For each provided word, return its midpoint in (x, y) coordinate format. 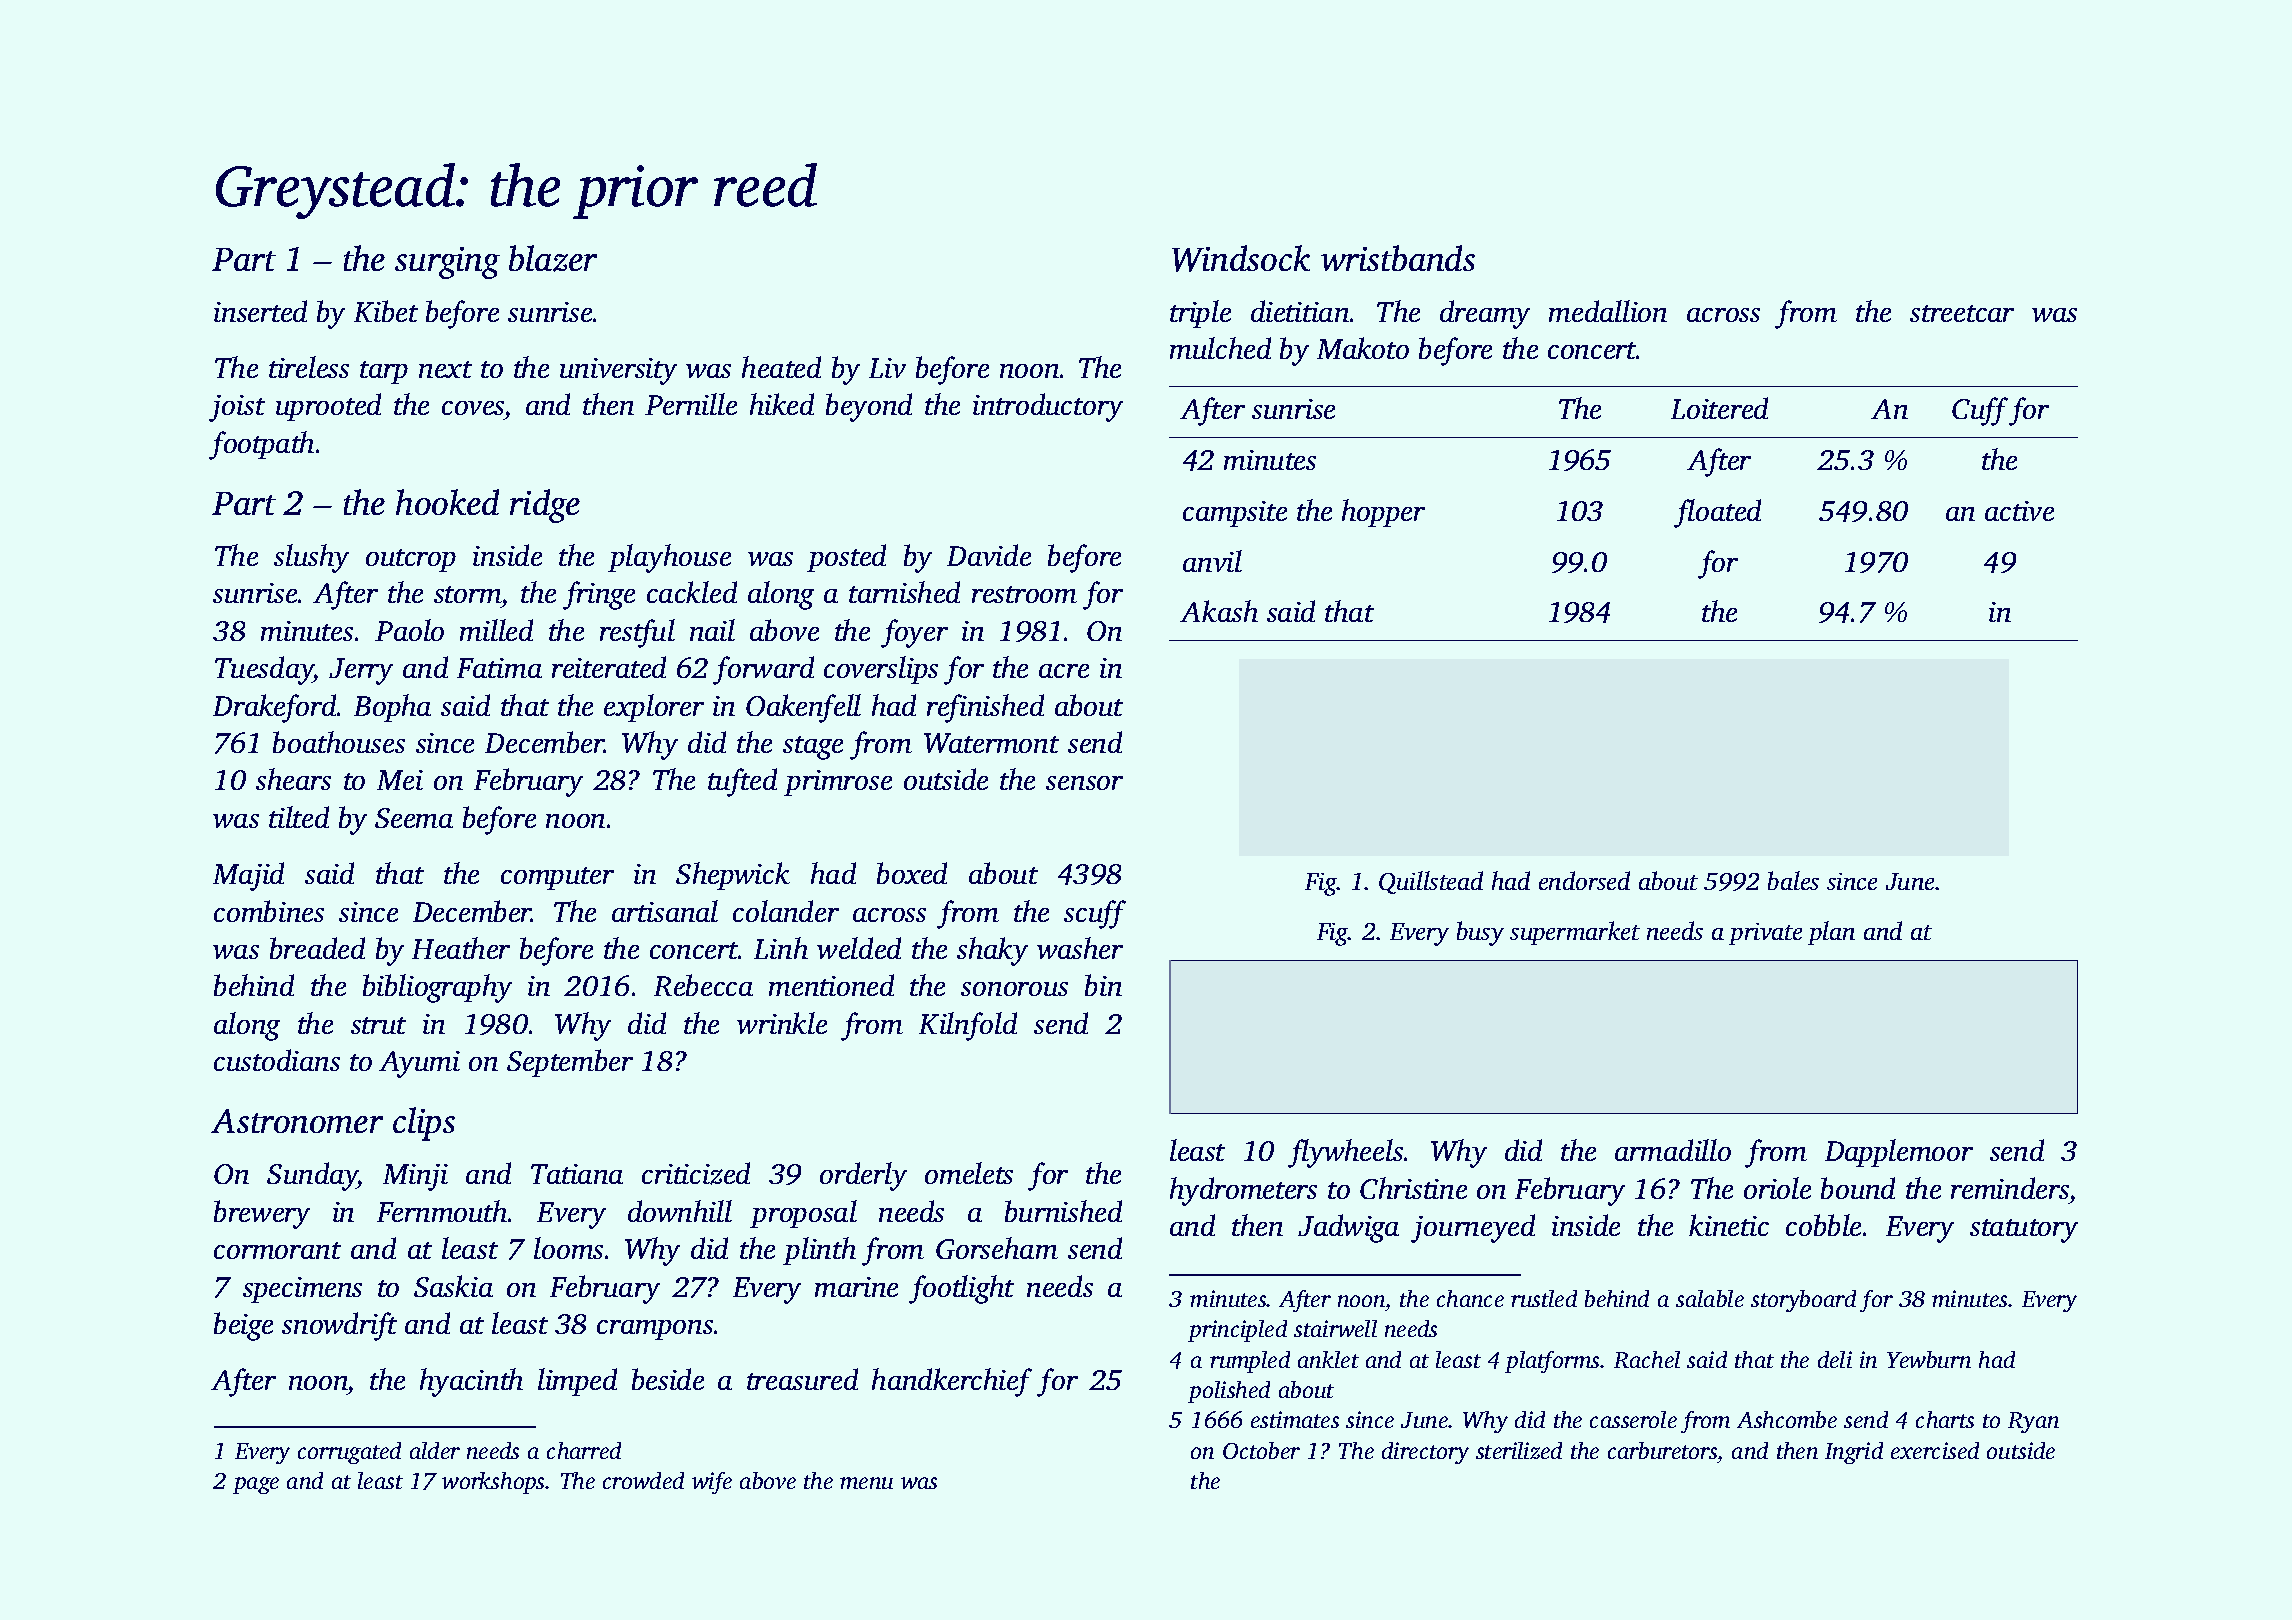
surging (447, 263)
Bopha (392, 708)
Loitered (1719, 408)
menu (866, 1483)
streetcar (1962, 313)
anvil (1212, 561)
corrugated (349, 1453)
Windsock (1241, 258)
